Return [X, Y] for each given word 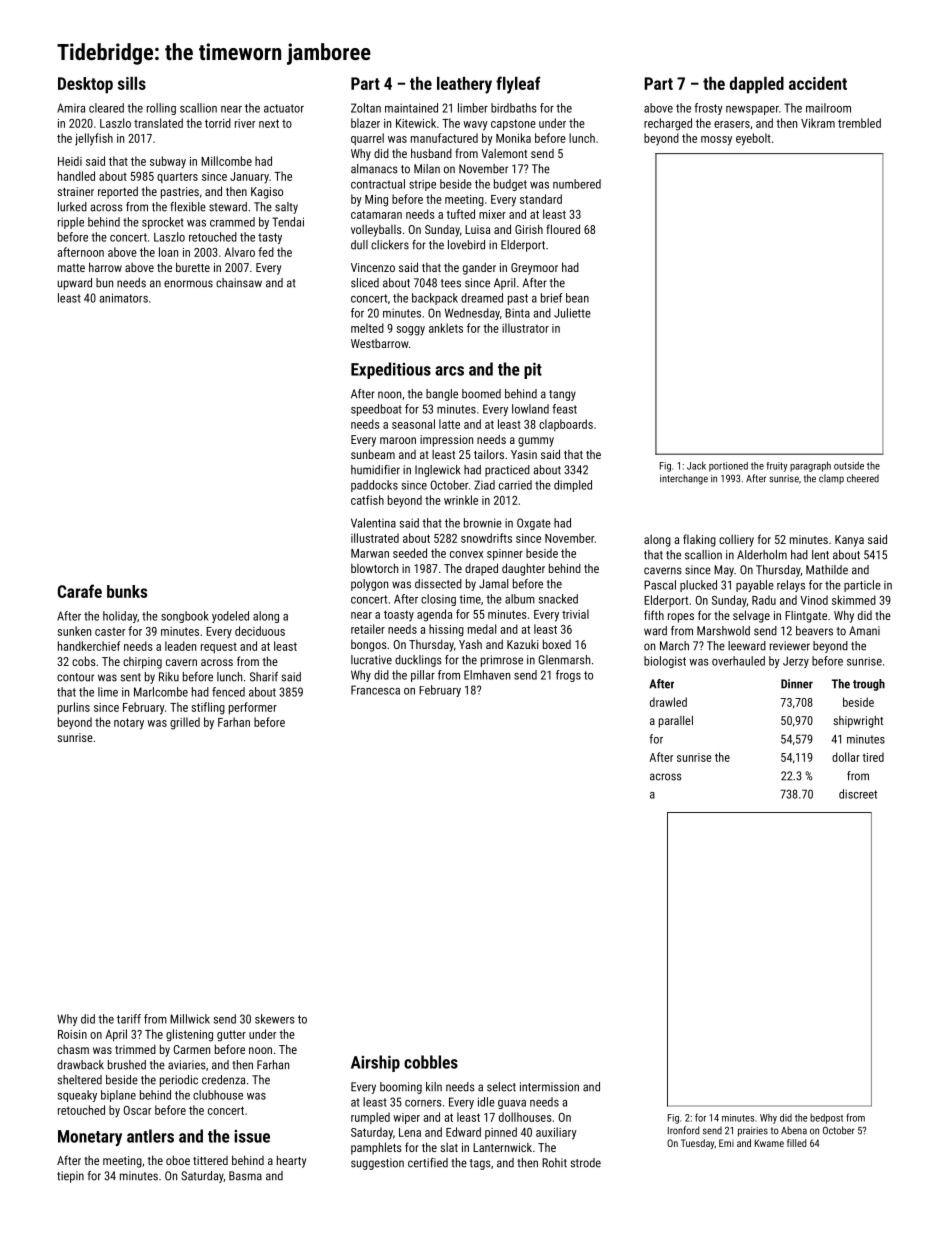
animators [123, 298]
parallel [676, 722]
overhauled [738, 661]
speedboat [376, 410]
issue [252, 1136]
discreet [858, 794]
